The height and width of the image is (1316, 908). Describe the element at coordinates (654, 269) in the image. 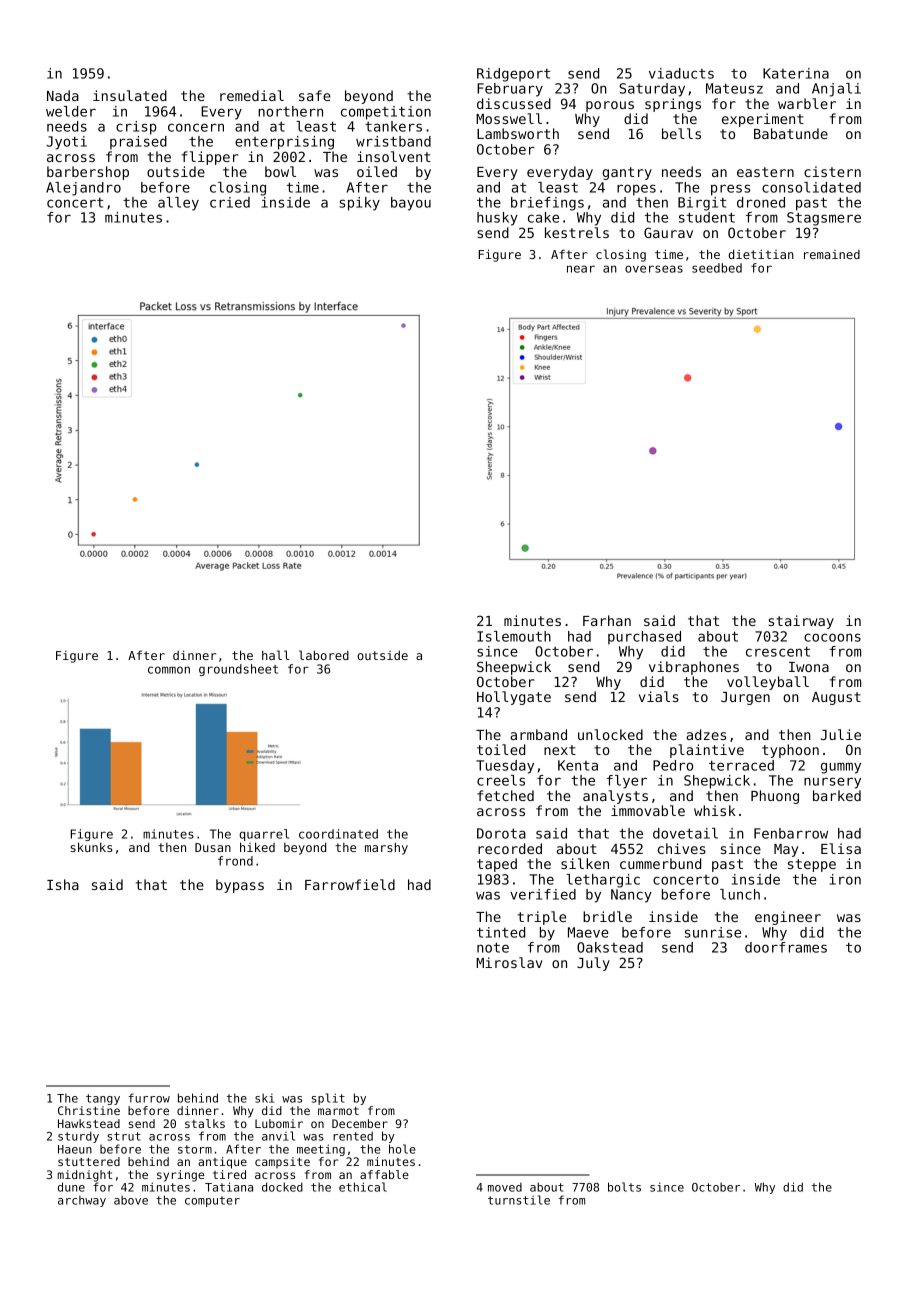

I see `overseas` at that location.
